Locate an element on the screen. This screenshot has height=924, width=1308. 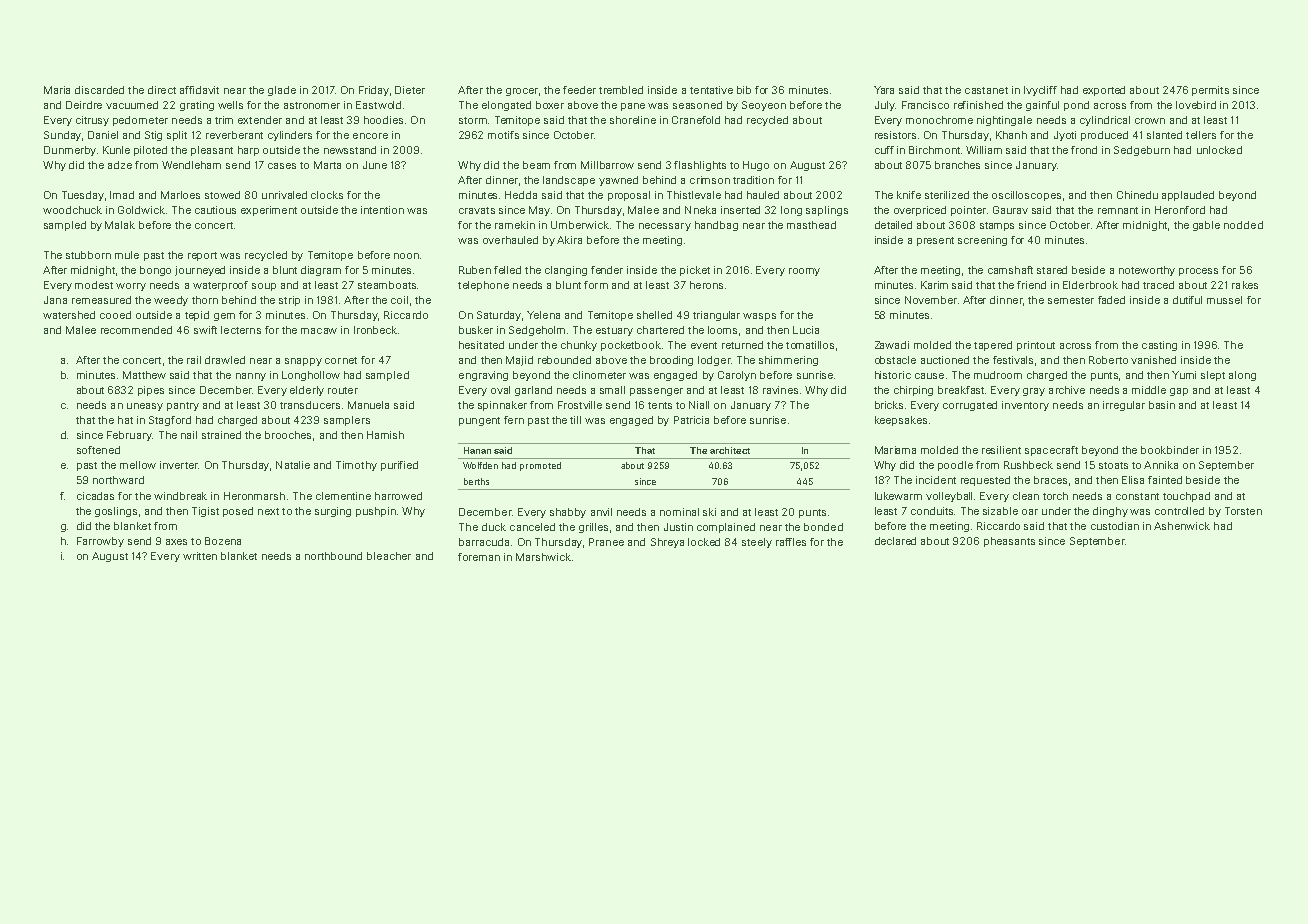
bib is located at coordinates (744, 90).
